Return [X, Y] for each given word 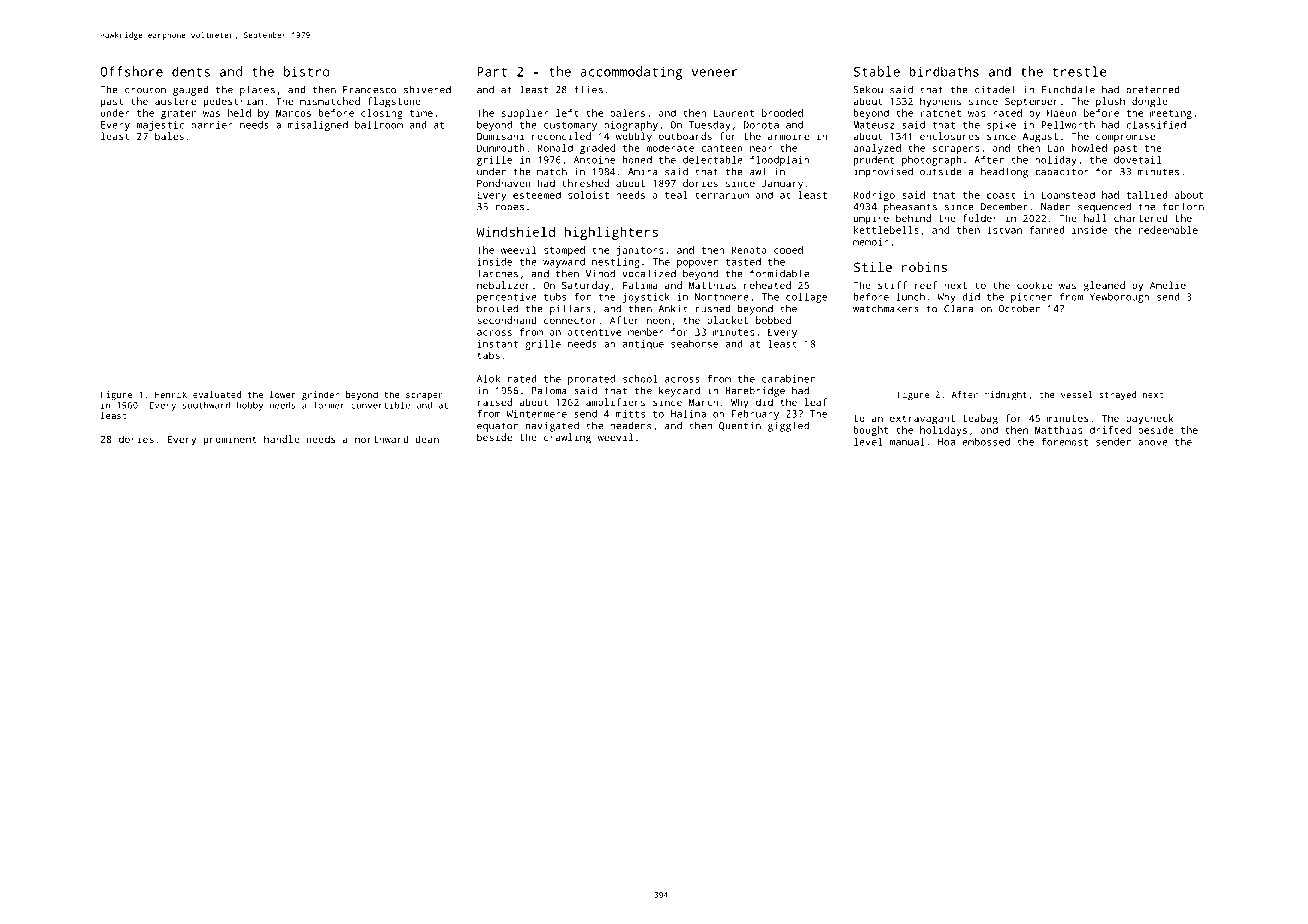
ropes [510, 209]
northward [382, 439]
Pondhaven [504, 183]
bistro [307, 71]
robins [924, 267]
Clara [958, 308]
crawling [567, 438]
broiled [497, 308]
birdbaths [944, 71]
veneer [715, 73]
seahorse [694, 344]
